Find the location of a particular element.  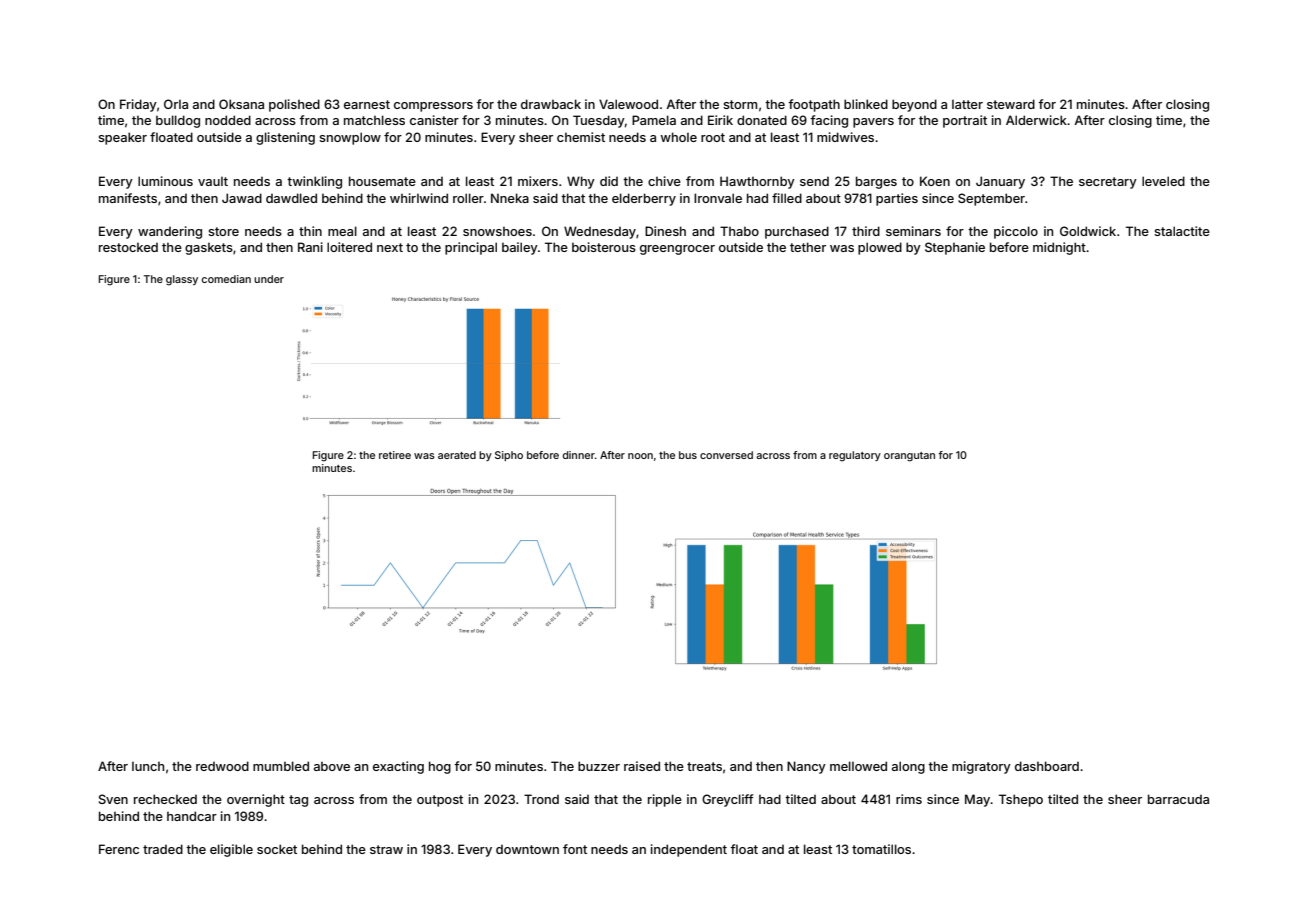

straw is located at coordinates (386, 849).
